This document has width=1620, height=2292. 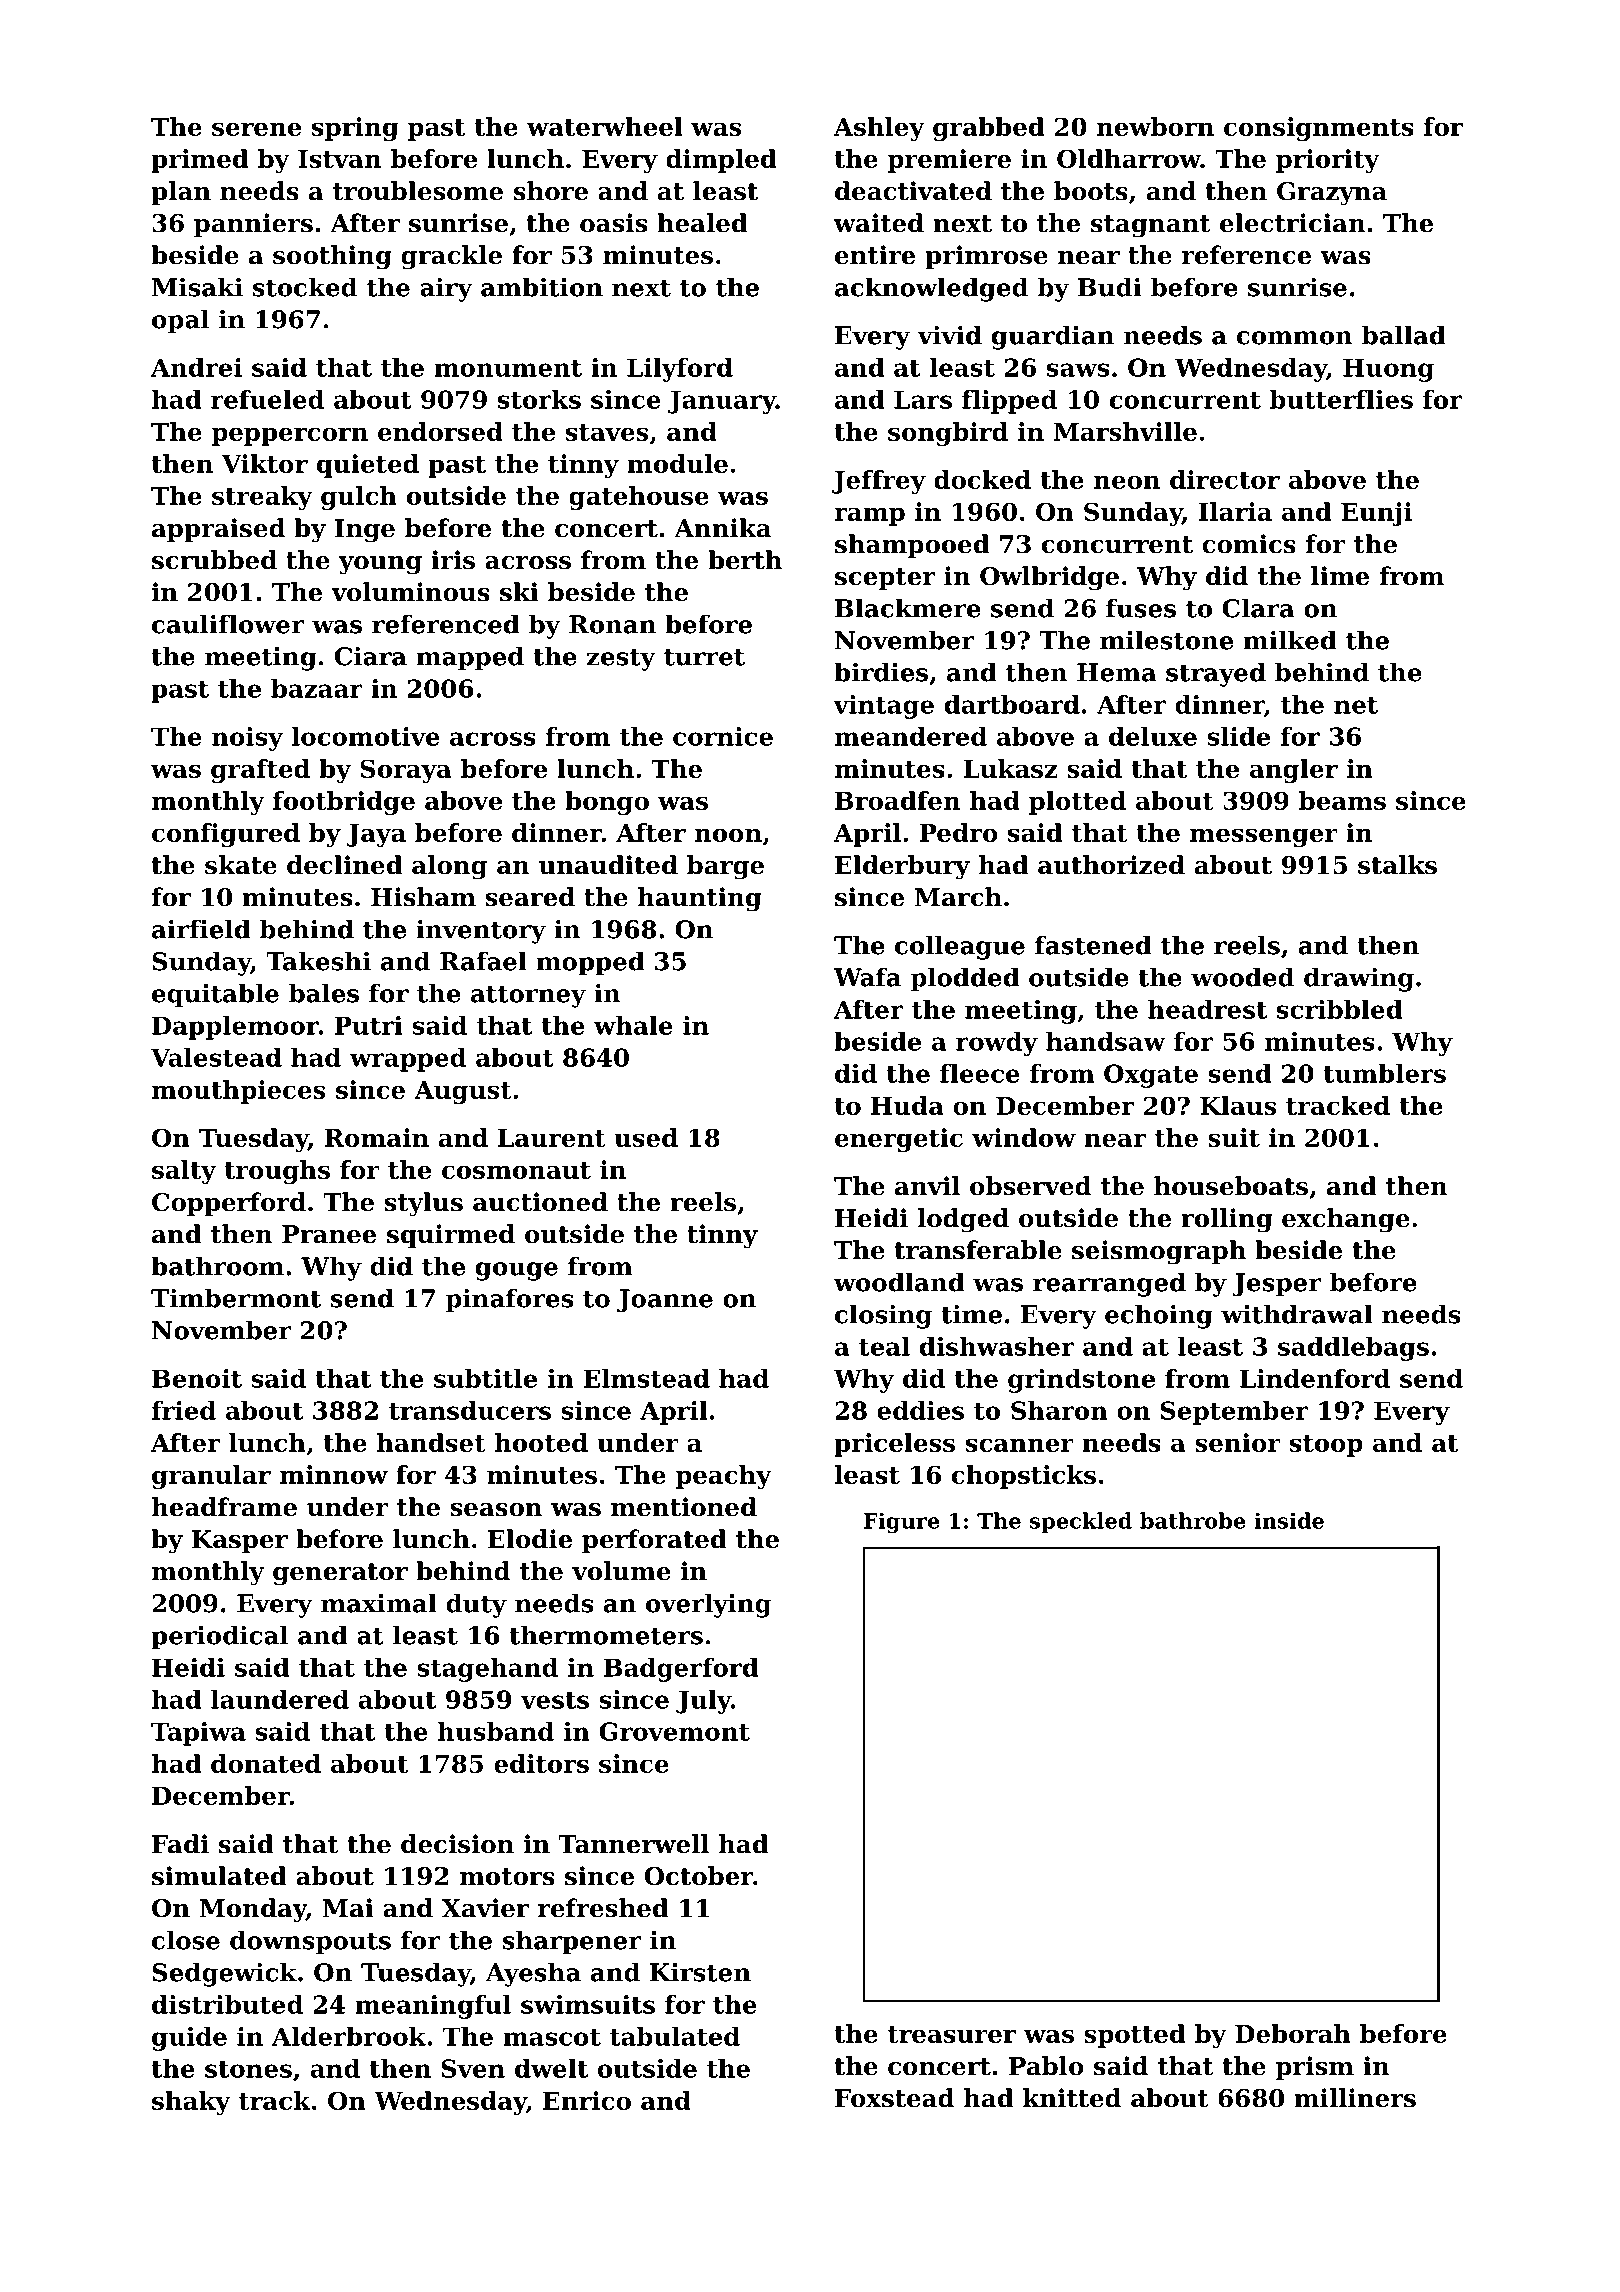 I want to click on serene, so click(x=256, y=129).
